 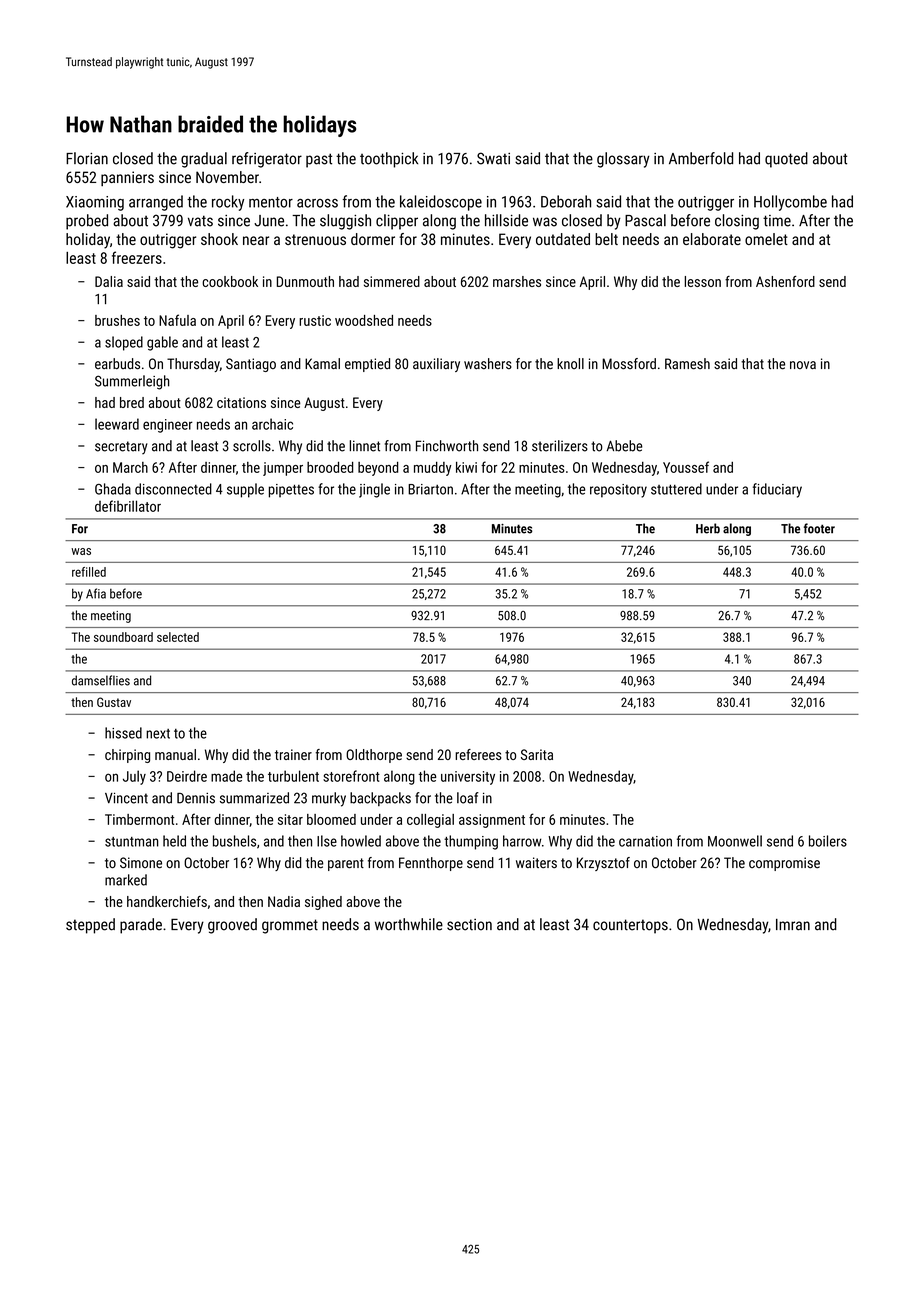 I want to click on elaborate, so click(x=712, y=239).
